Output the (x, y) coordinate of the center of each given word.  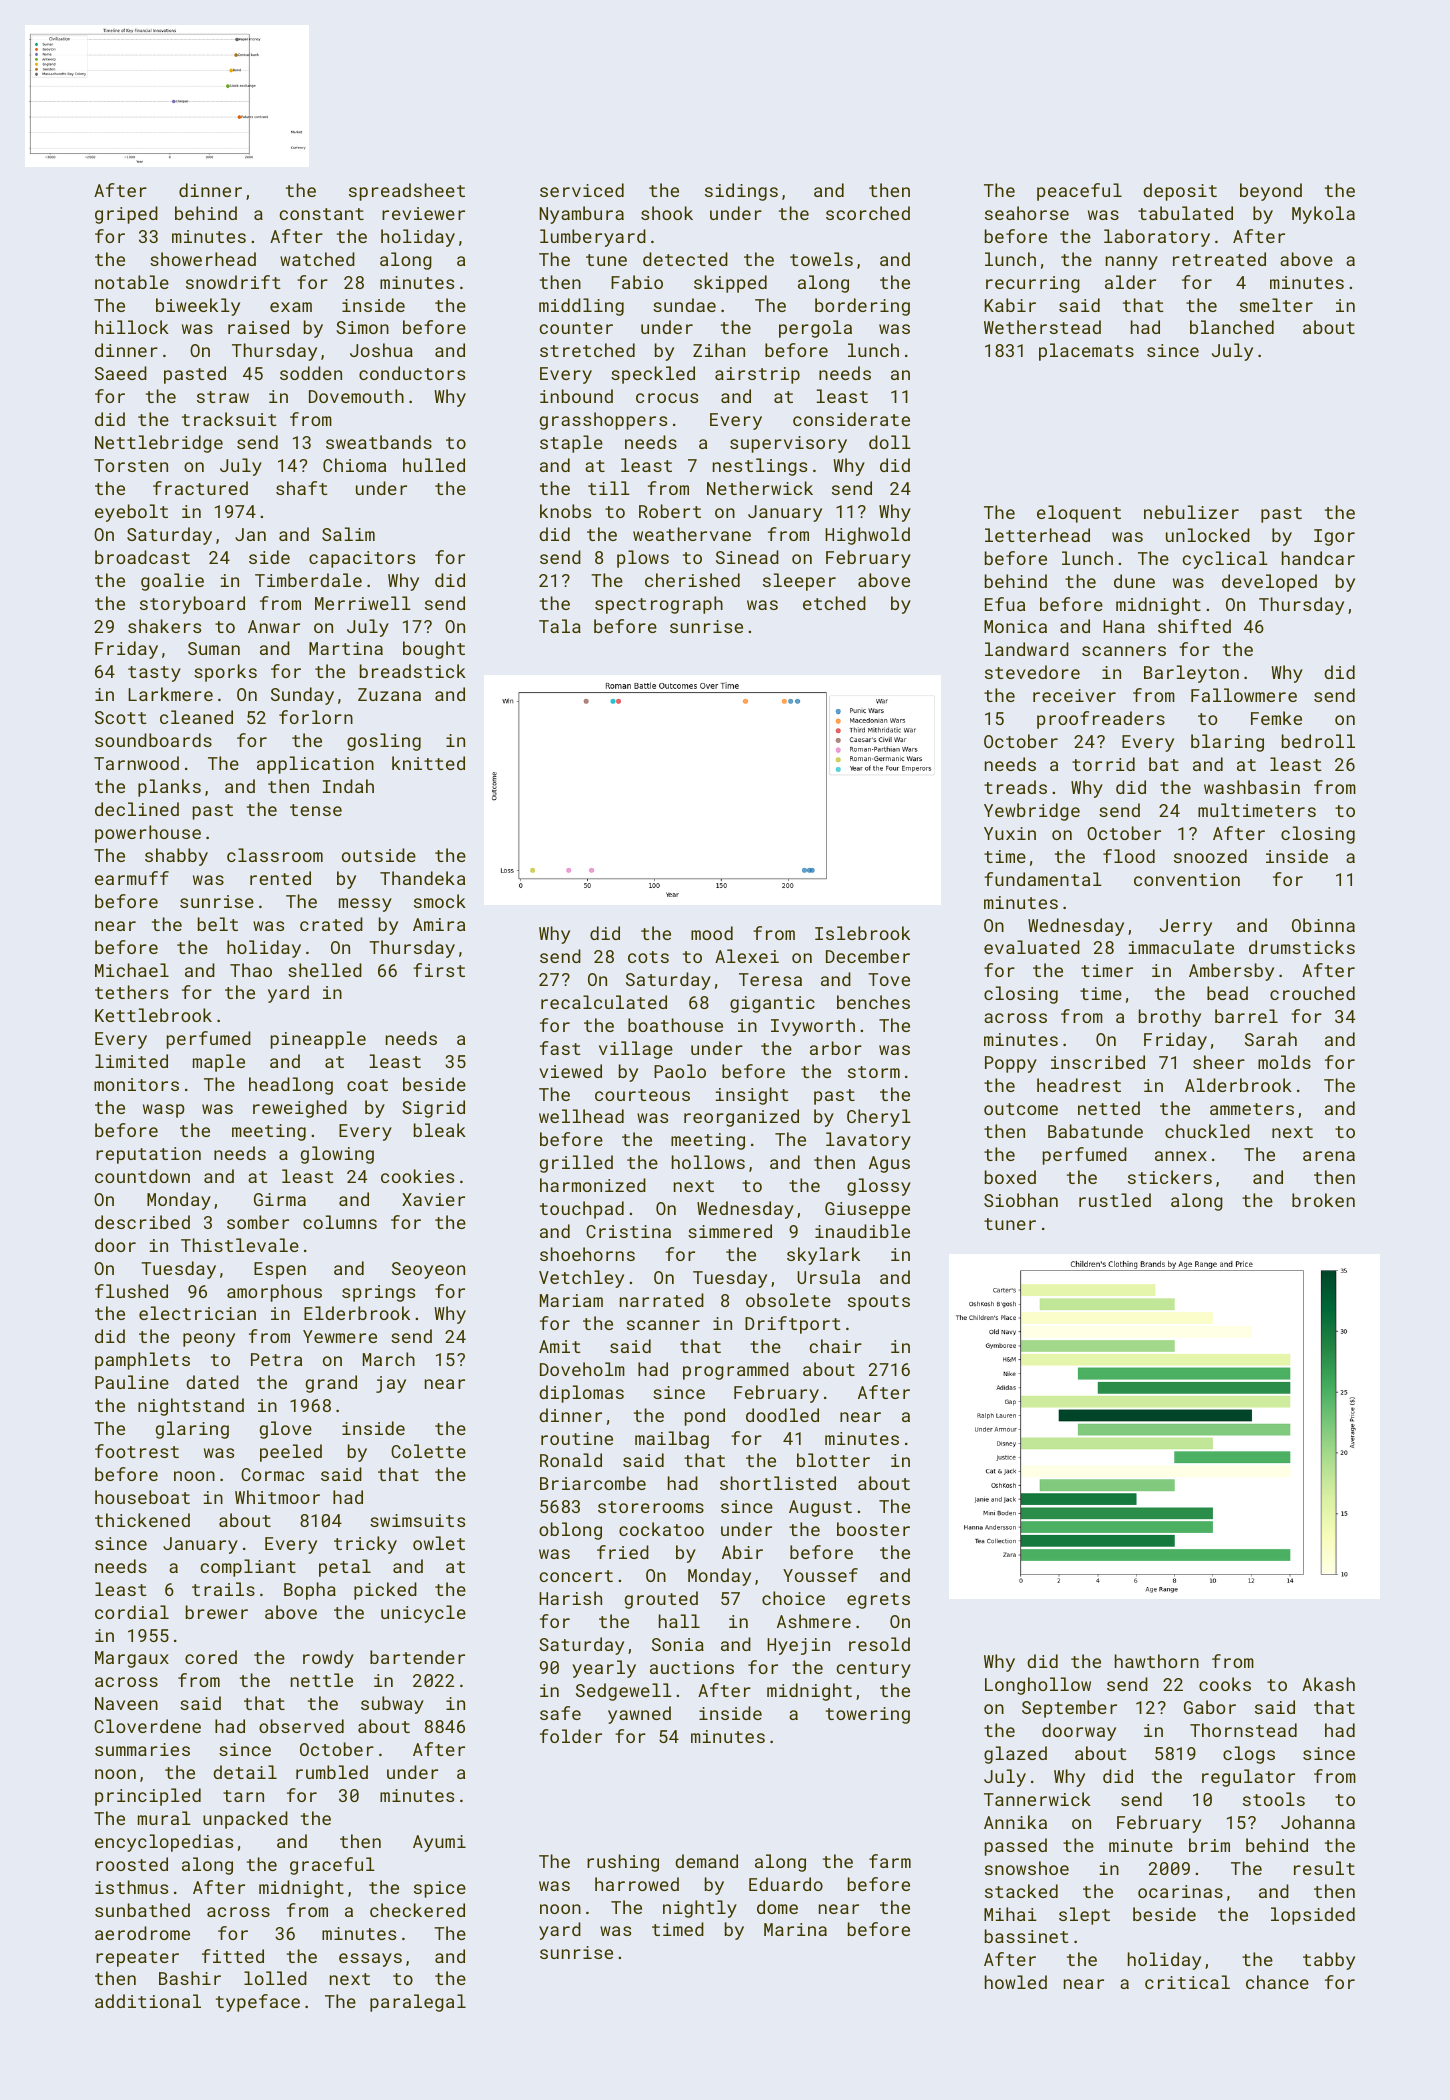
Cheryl (879, 1118)
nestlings (760, 467)
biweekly (198, 307)
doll (890, 442)
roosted (132, 1864)
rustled (1115, 1200)
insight (752, 1096)
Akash (1328, 1684)
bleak (440, 1130)
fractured (200, 488)
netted (1109, 1108)
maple (219, 1063)
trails (223, 1589)
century (874, 1670)
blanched (1232, 327)
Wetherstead (1042, 327)
